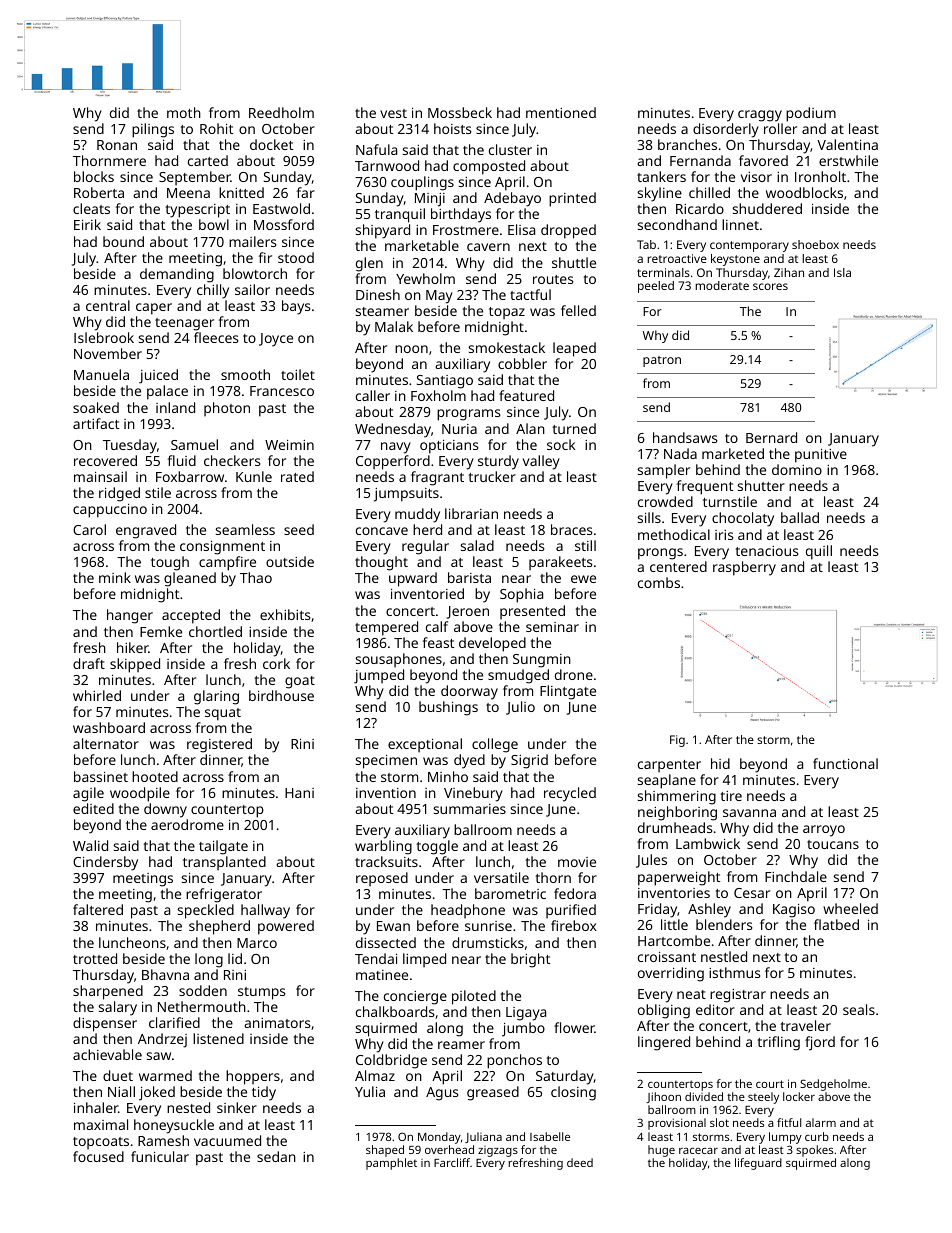  Describe the element at coordinates (561, 112) in the screenshot. I see `mentioned` at that location.
